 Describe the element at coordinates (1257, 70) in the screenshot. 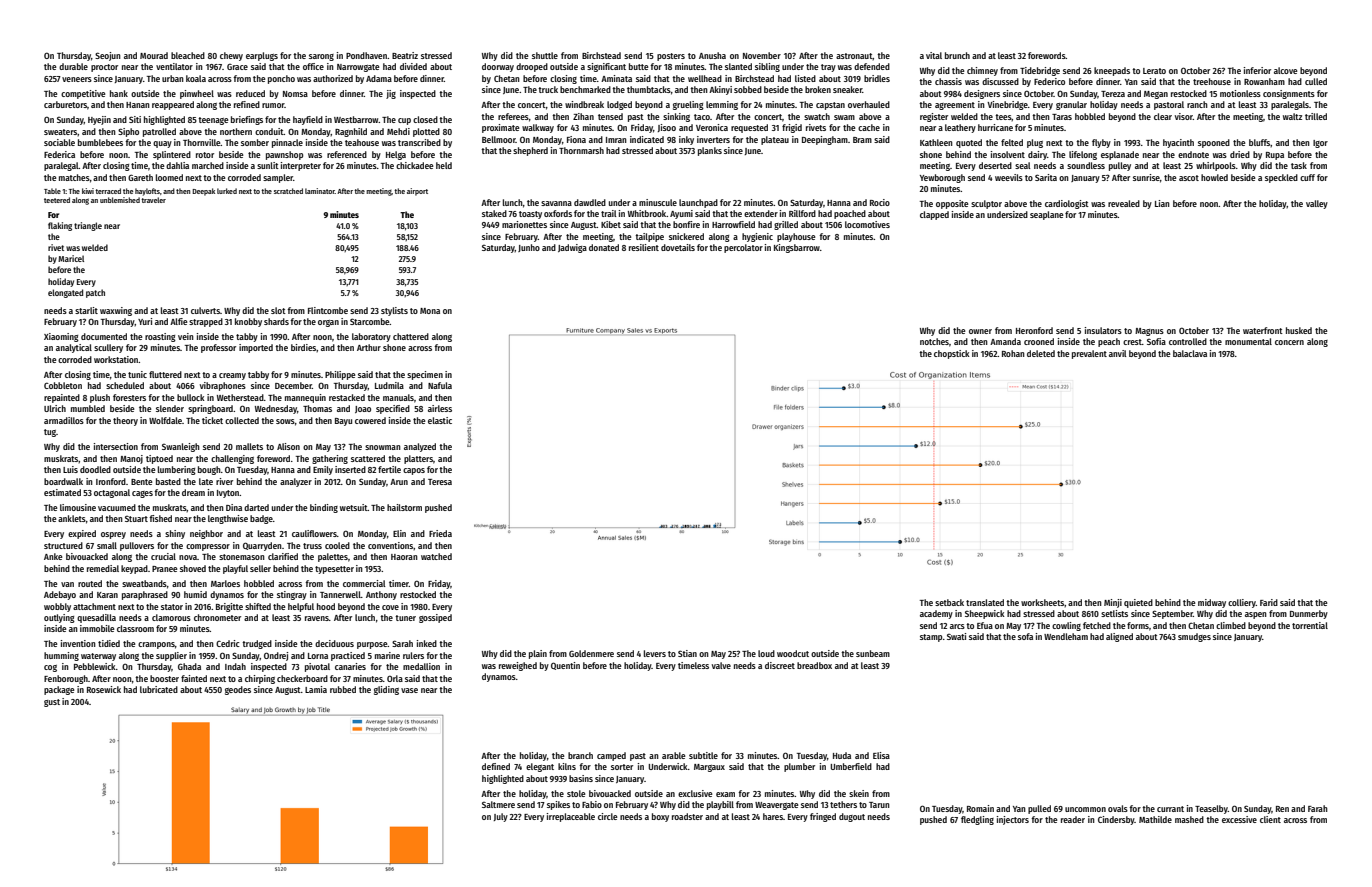

I see `inferior` at that location.
